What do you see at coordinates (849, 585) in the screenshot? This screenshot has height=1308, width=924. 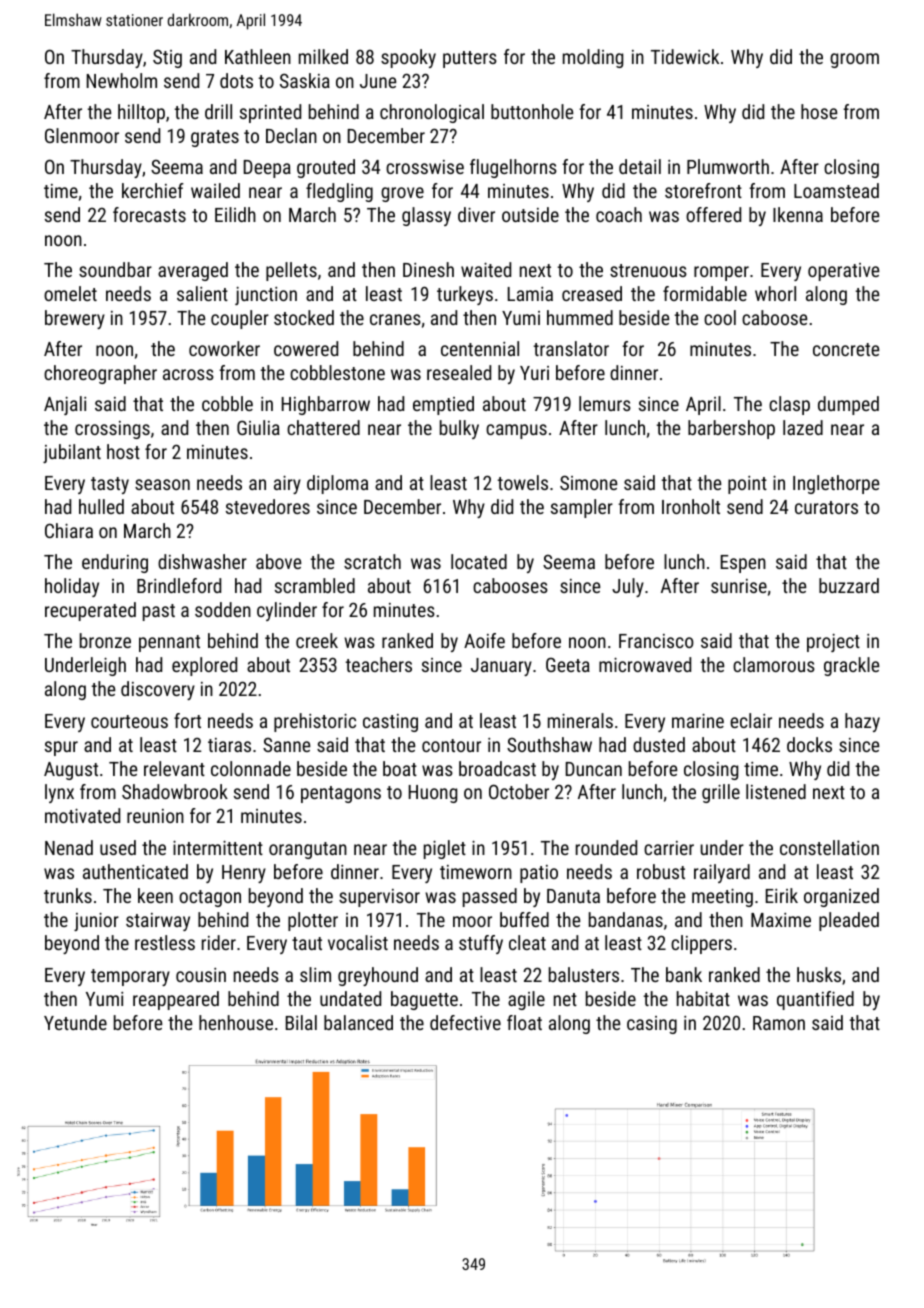 I see `buzzard` at bounding box center [849, 585].
